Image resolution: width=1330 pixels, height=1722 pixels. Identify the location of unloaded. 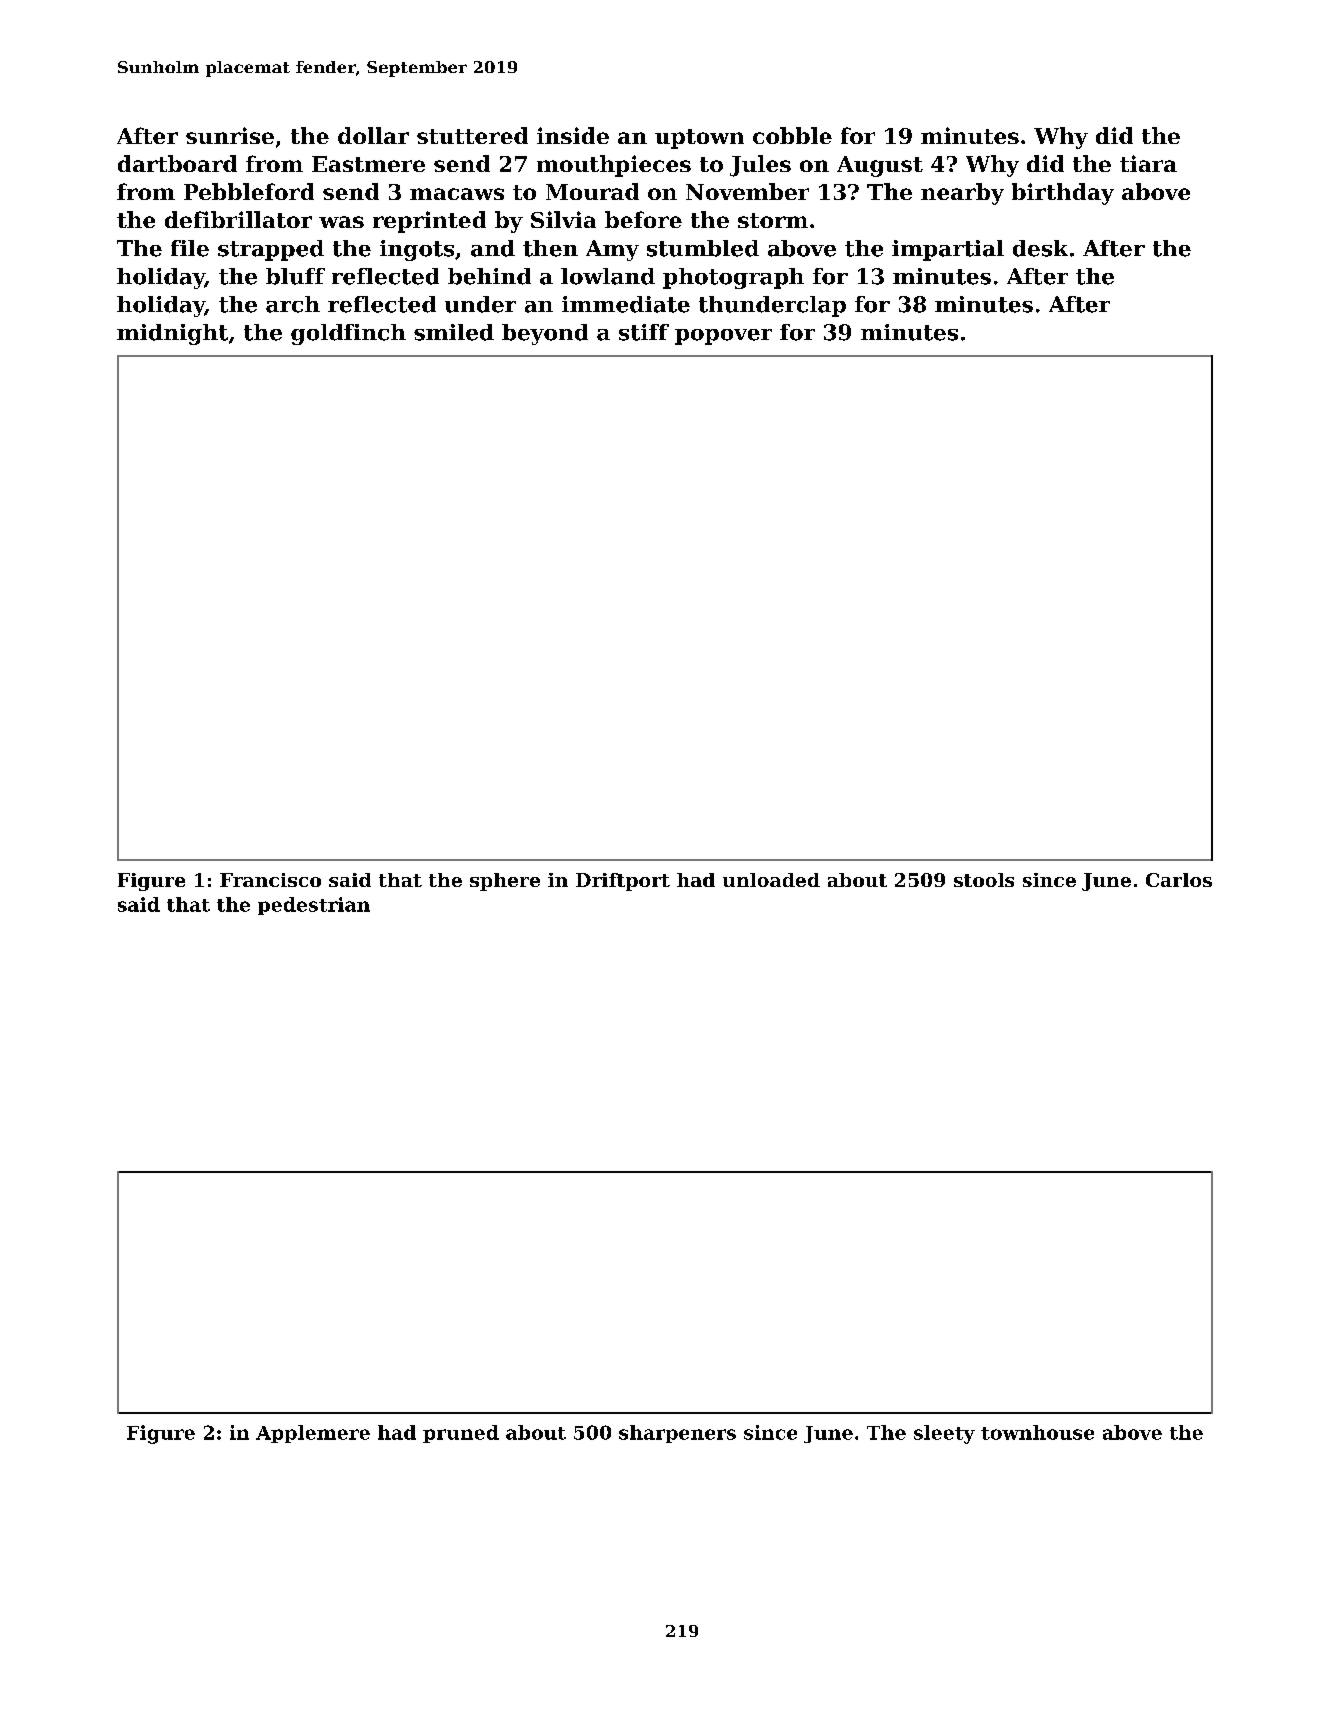
(771, 880).
